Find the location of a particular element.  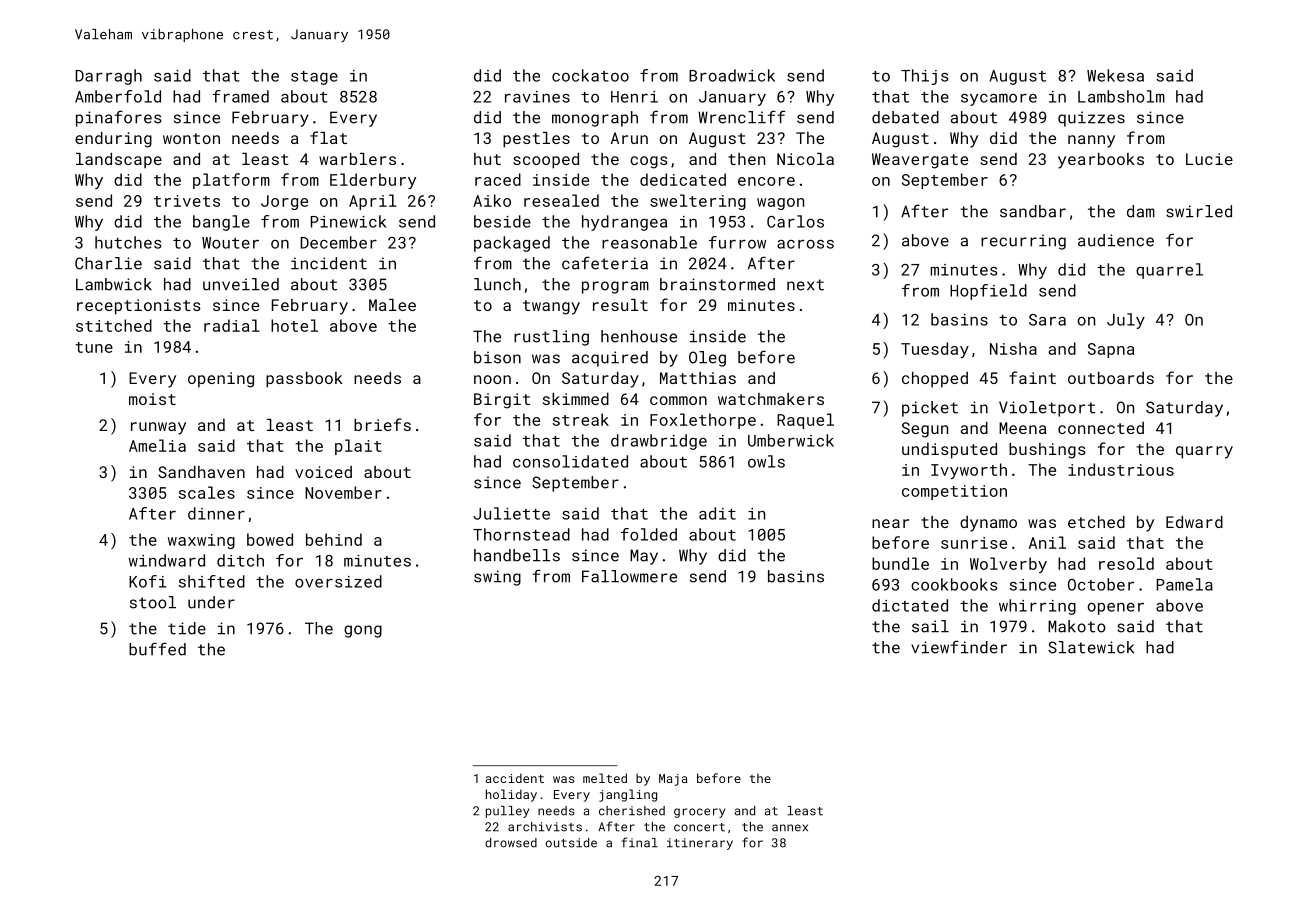

Foxlethorpe is located at coordinates (703, 421).
